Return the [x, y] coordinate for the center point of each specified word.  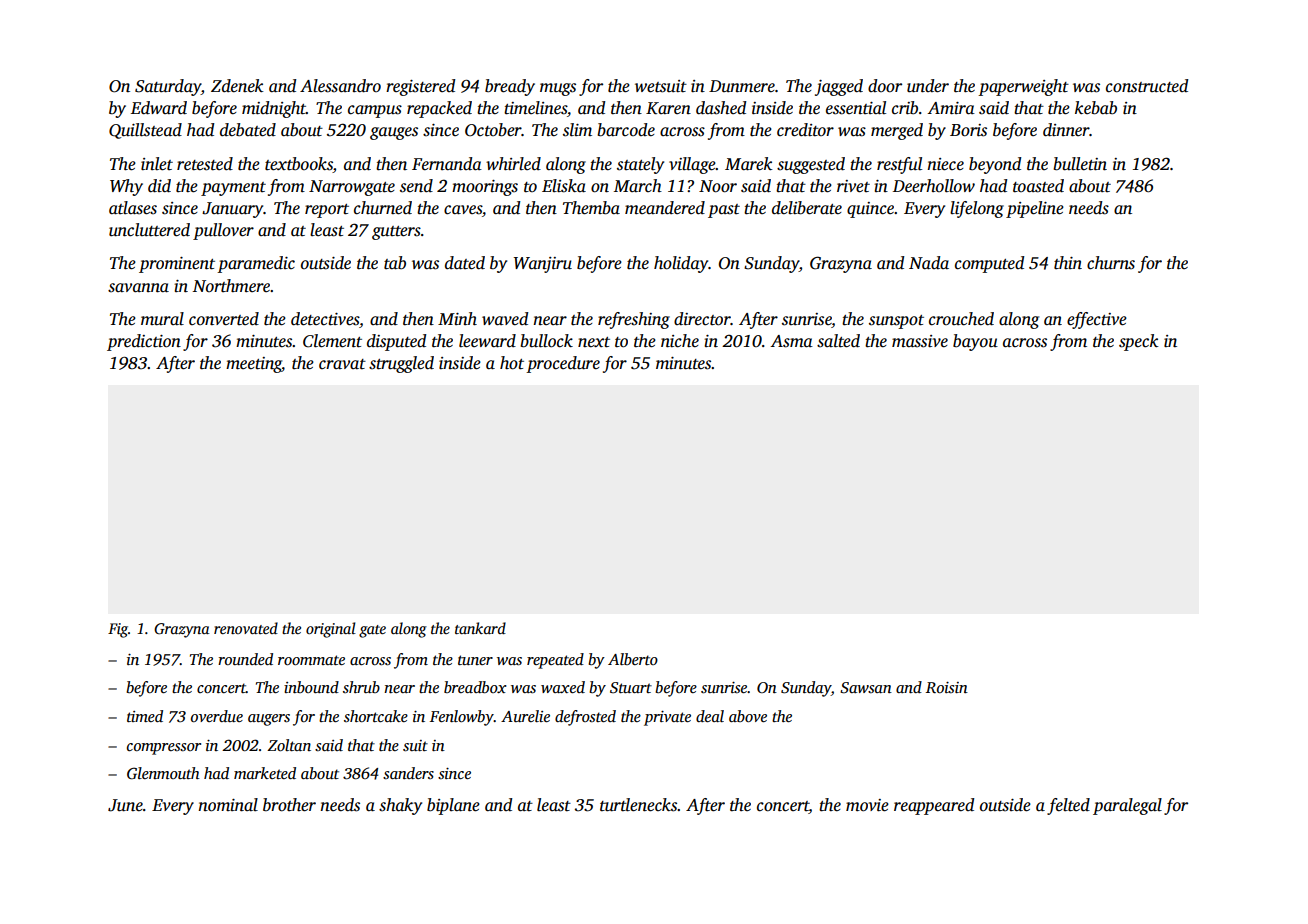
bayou [975, 342]
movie [867, 805]
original [331, 630]
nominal [228, 805]
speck [1139, 342]
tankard [480, 628]
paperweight [1023, 87]
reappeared [934, 806]
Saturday [168, 87]
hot [512, 363]
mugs [558, 89]
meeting [254, 365]
